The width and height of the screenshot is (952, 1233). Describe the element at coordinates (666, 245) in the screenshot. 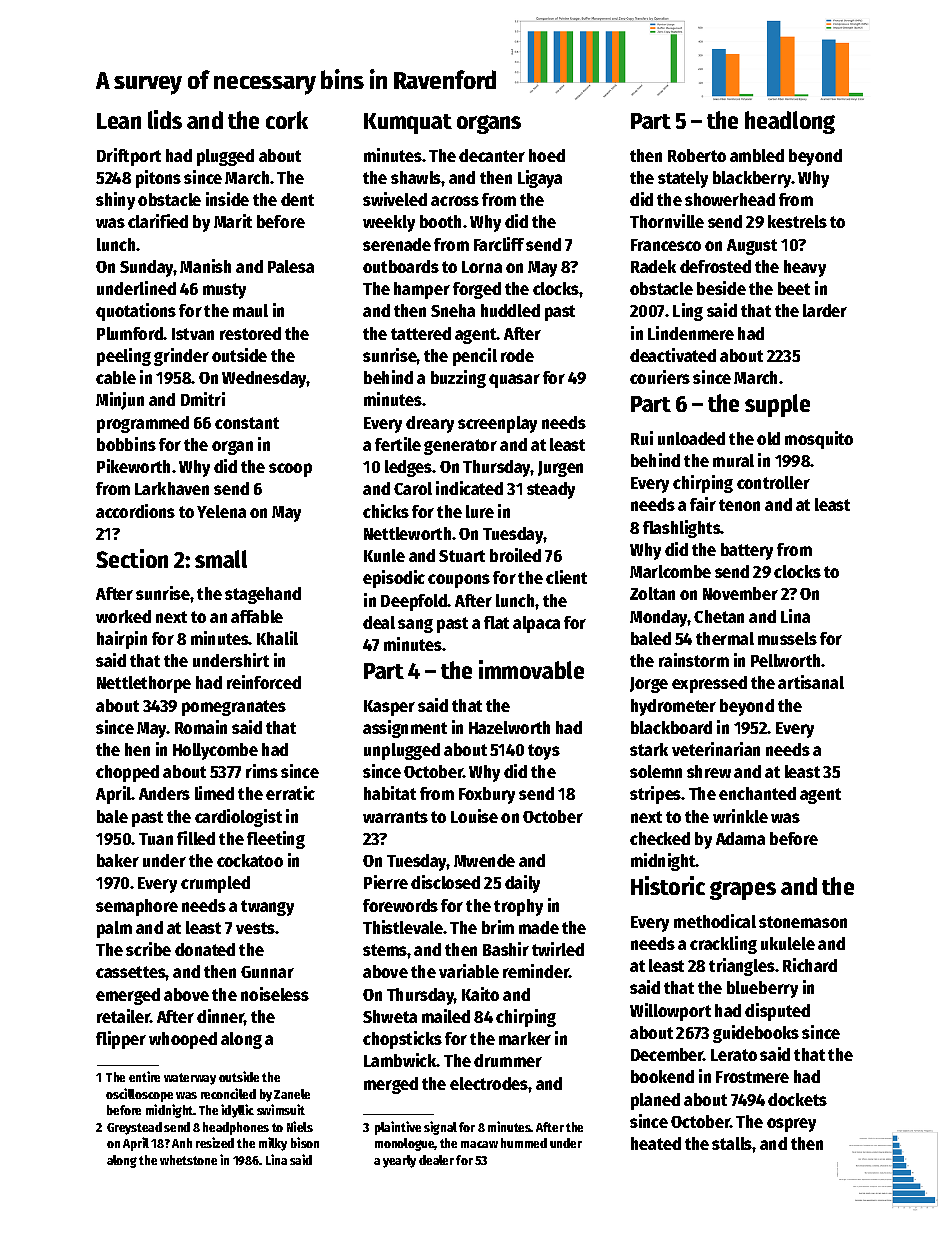

I see `Francesco` at that location.
